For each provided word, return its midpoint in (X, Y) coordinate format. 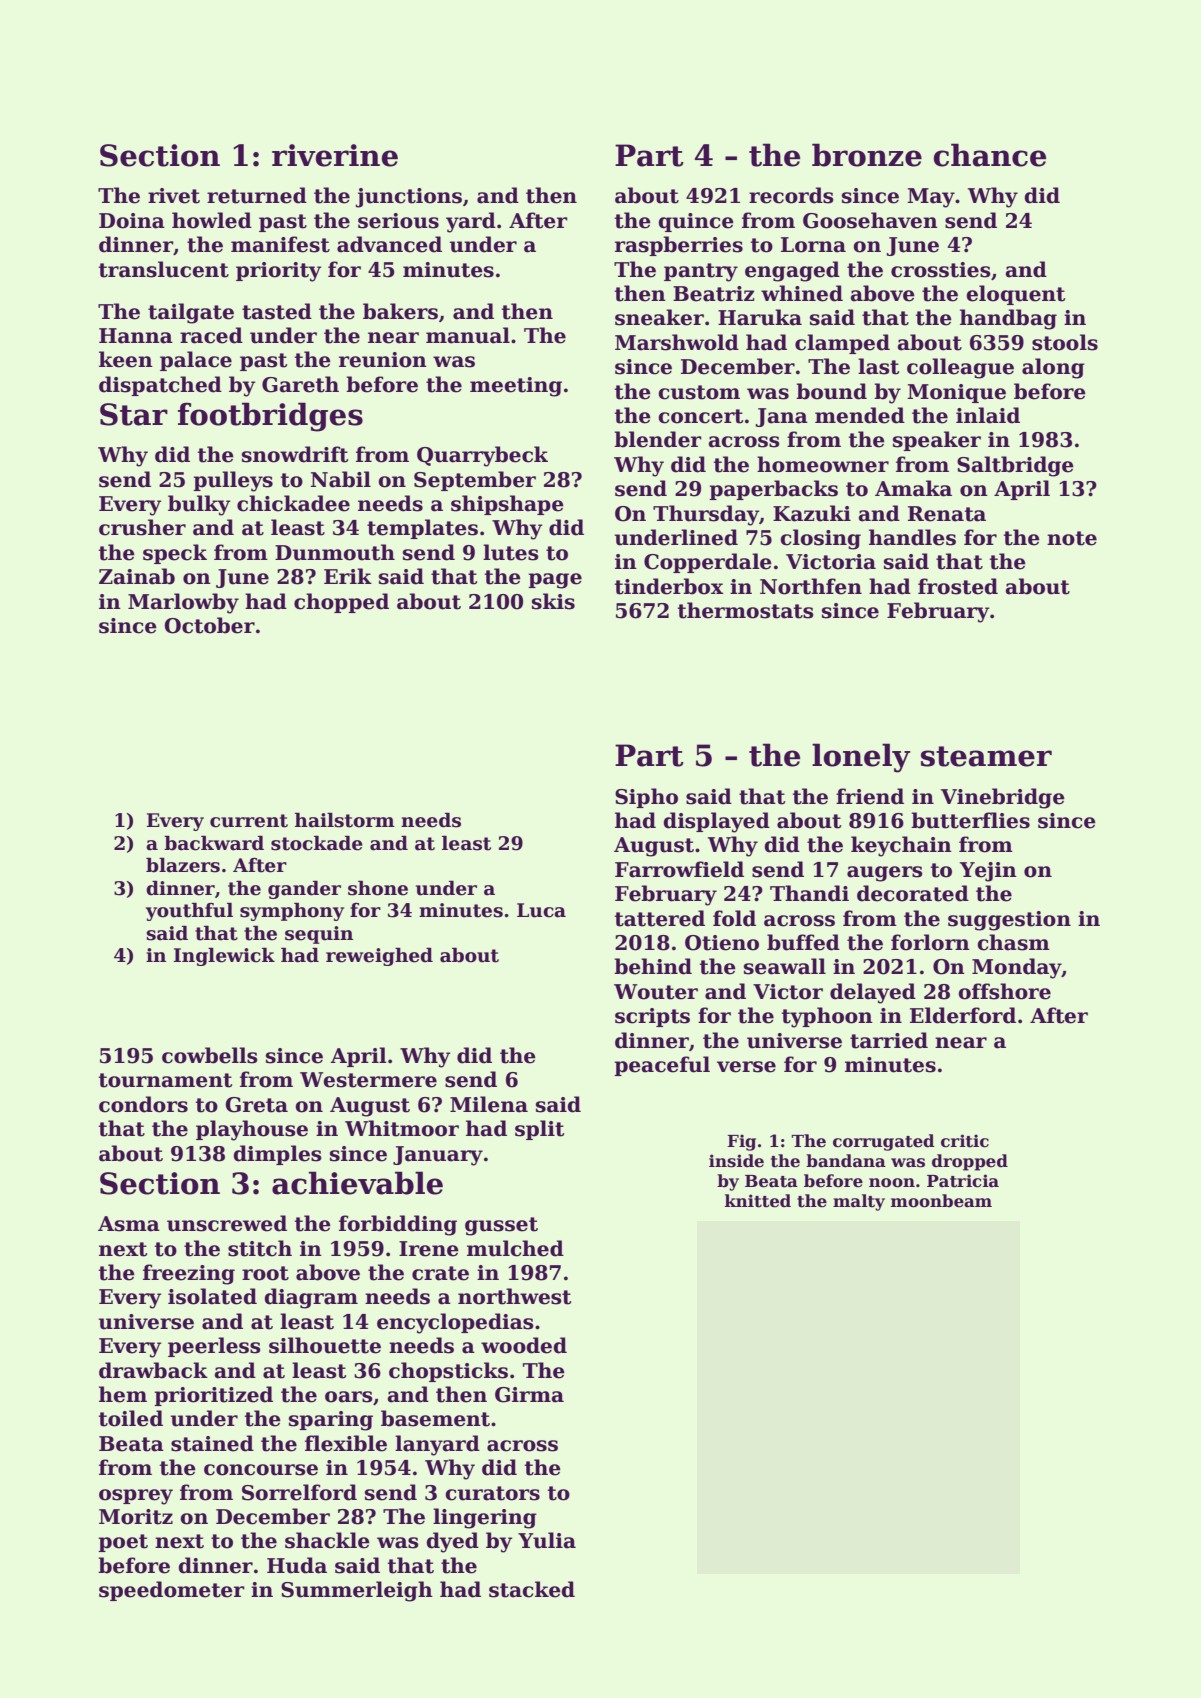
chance (990, 155)
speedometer (172, 1591)
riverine (335, 155)
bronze (867, 155)
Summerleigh (357, 1591)
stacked (532, 1589)
